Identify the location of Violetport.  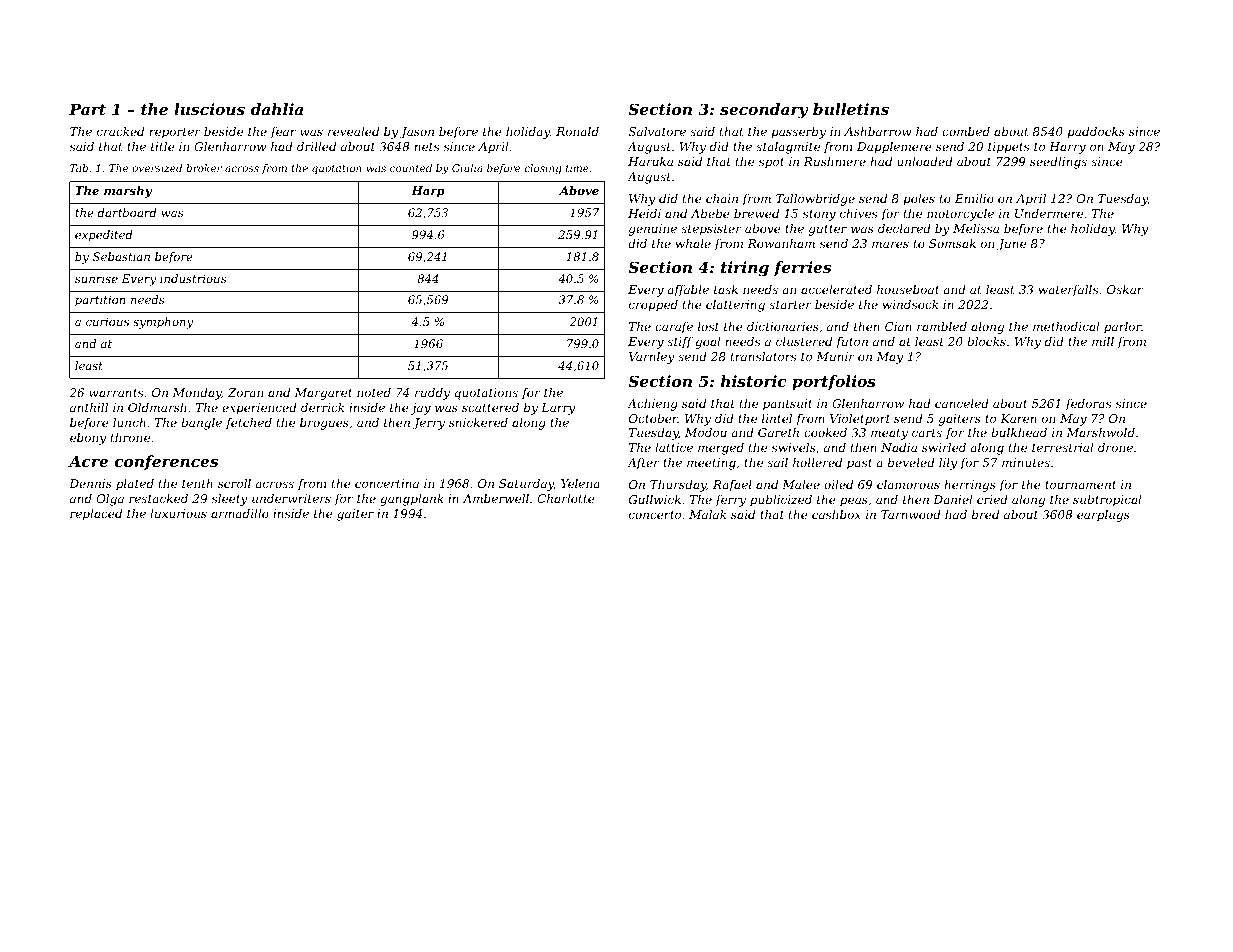
(860, 420).
